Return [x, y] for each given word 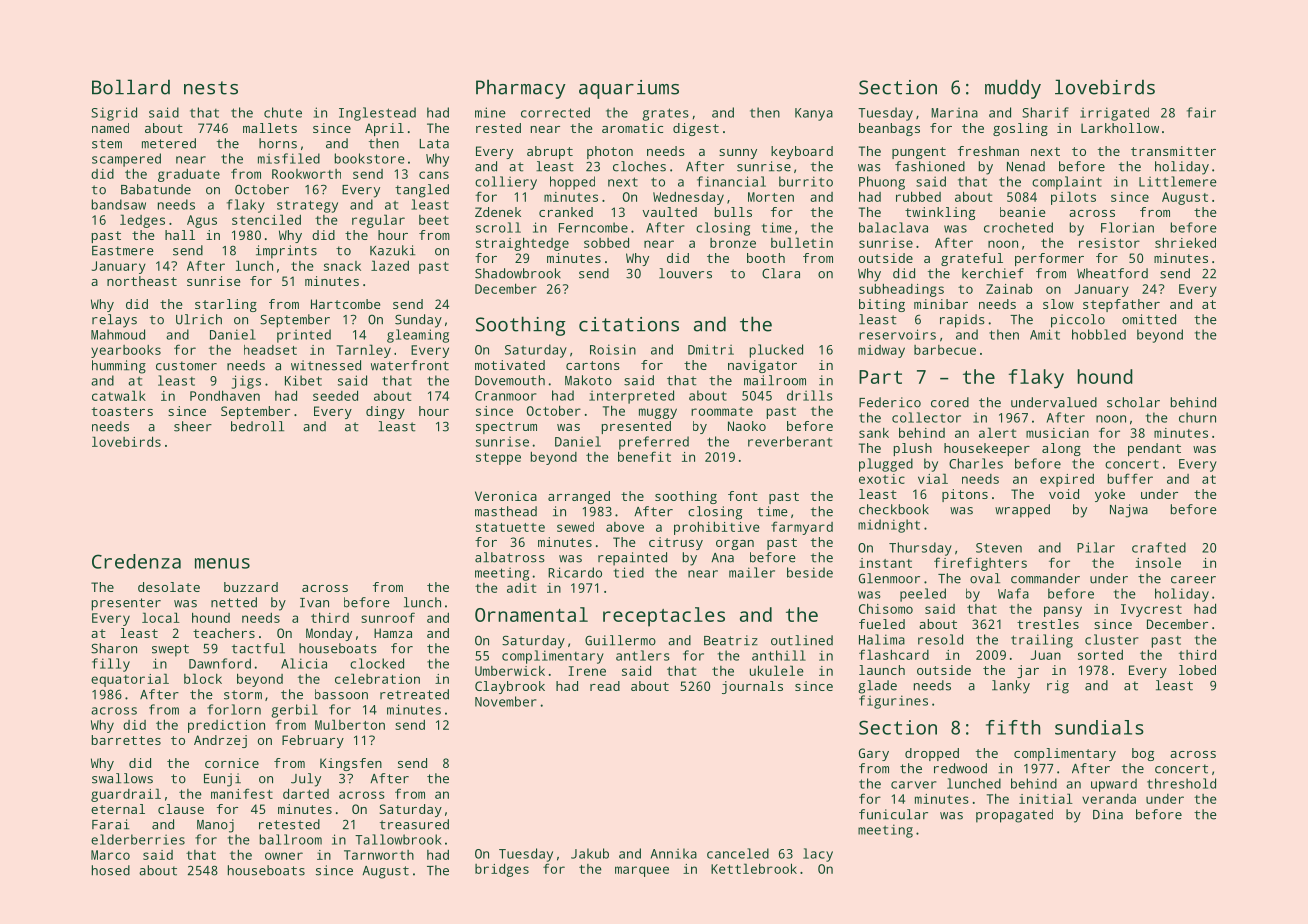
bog [1143, 754]
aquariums [629, 89]
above [625, 527]
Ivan [314, 603]
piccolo [1078, 321]
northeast [142, 281]
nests [211, 88]
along [1061, 449]
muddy [1013, 89]
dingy [385, 412]
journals [752, 687]
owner [284, 856]
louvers [685, 273]
